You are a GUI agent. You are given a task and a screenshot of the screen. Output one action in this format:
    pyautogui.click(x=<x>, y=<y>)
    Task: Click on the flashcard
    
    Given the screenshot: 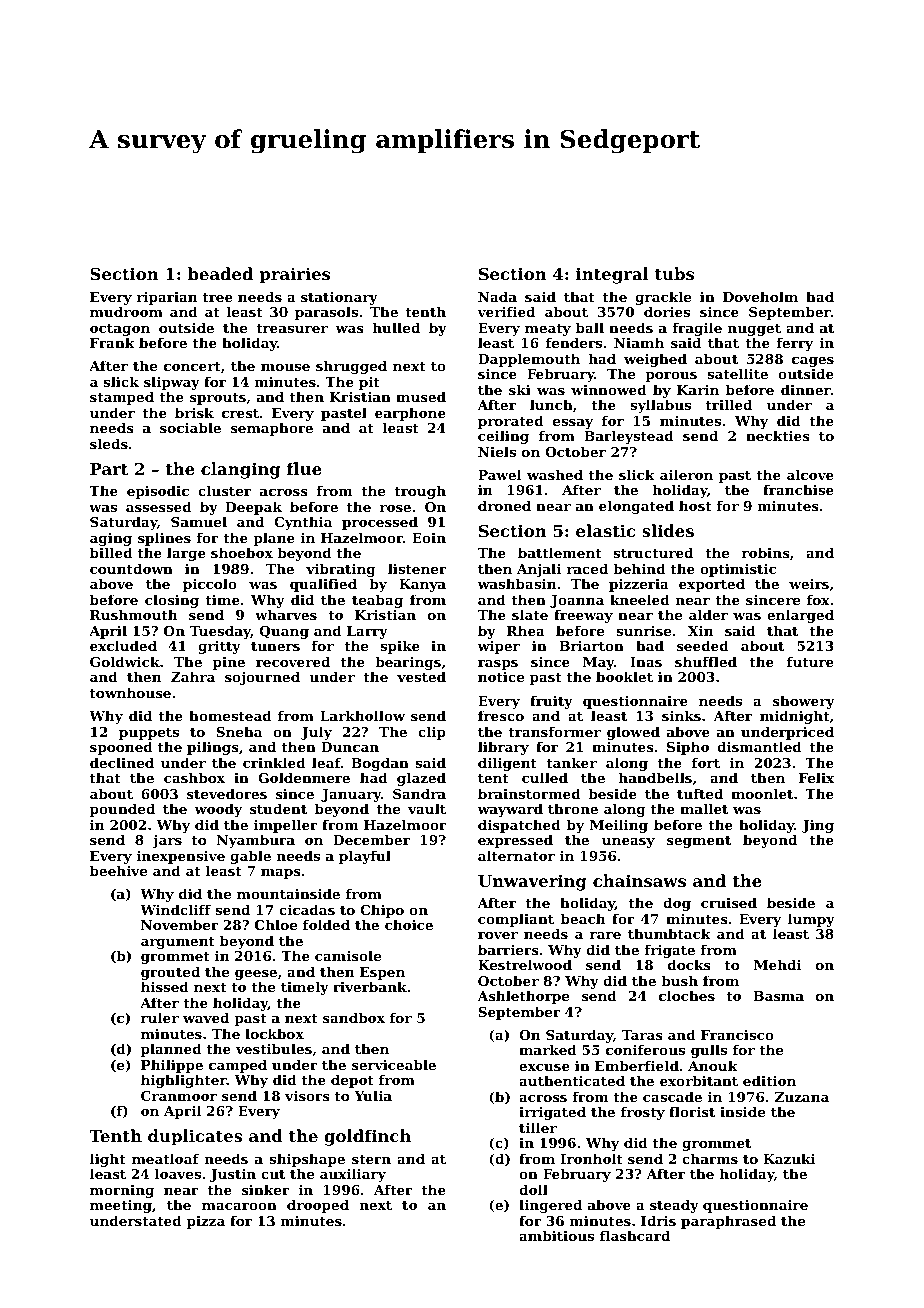 What is the action you would take?
    pyautogui.click(x=635, y=1235)
